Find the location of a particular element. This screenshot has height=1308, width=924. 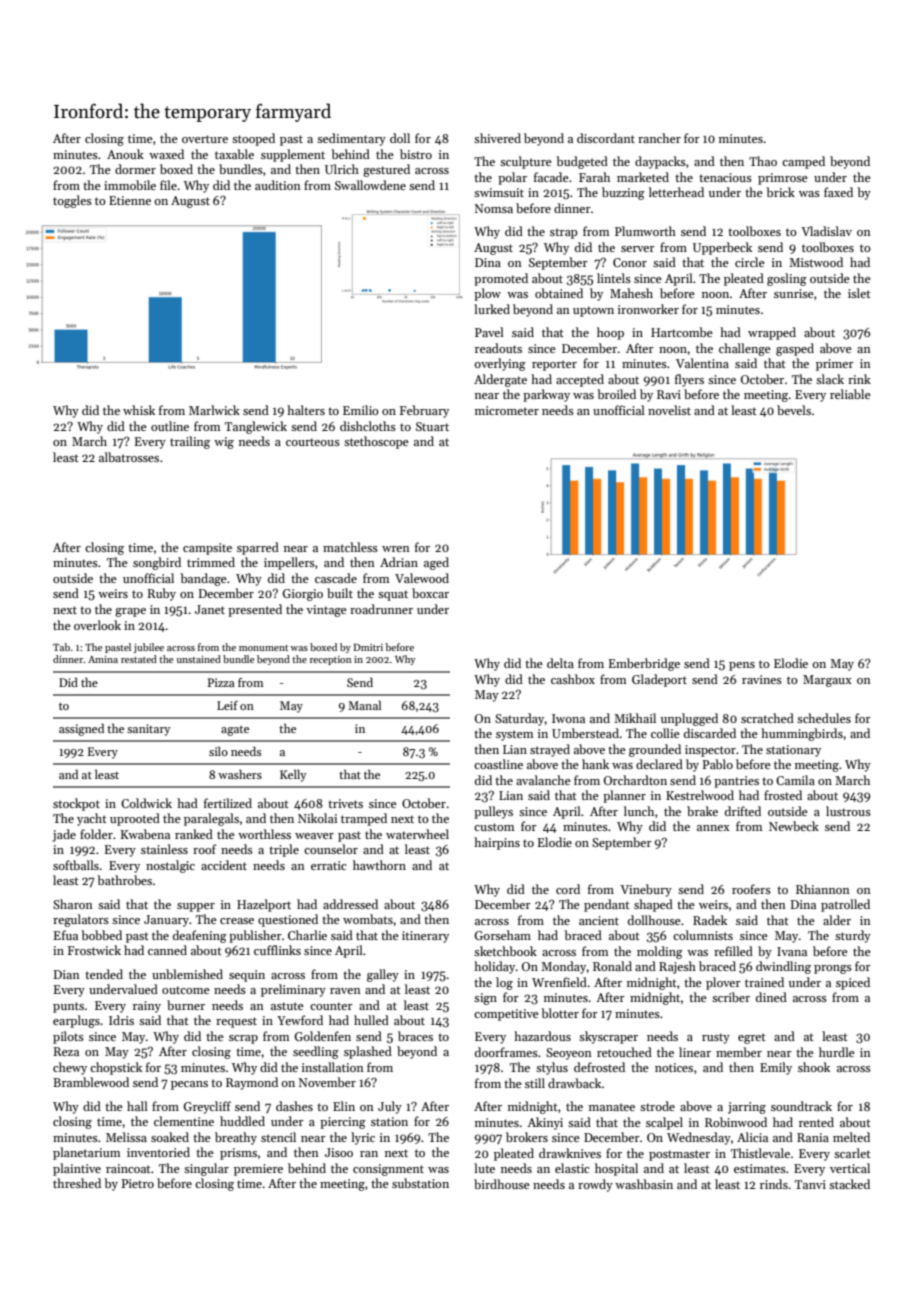

jubilee is located at coordinates (148, 648).
